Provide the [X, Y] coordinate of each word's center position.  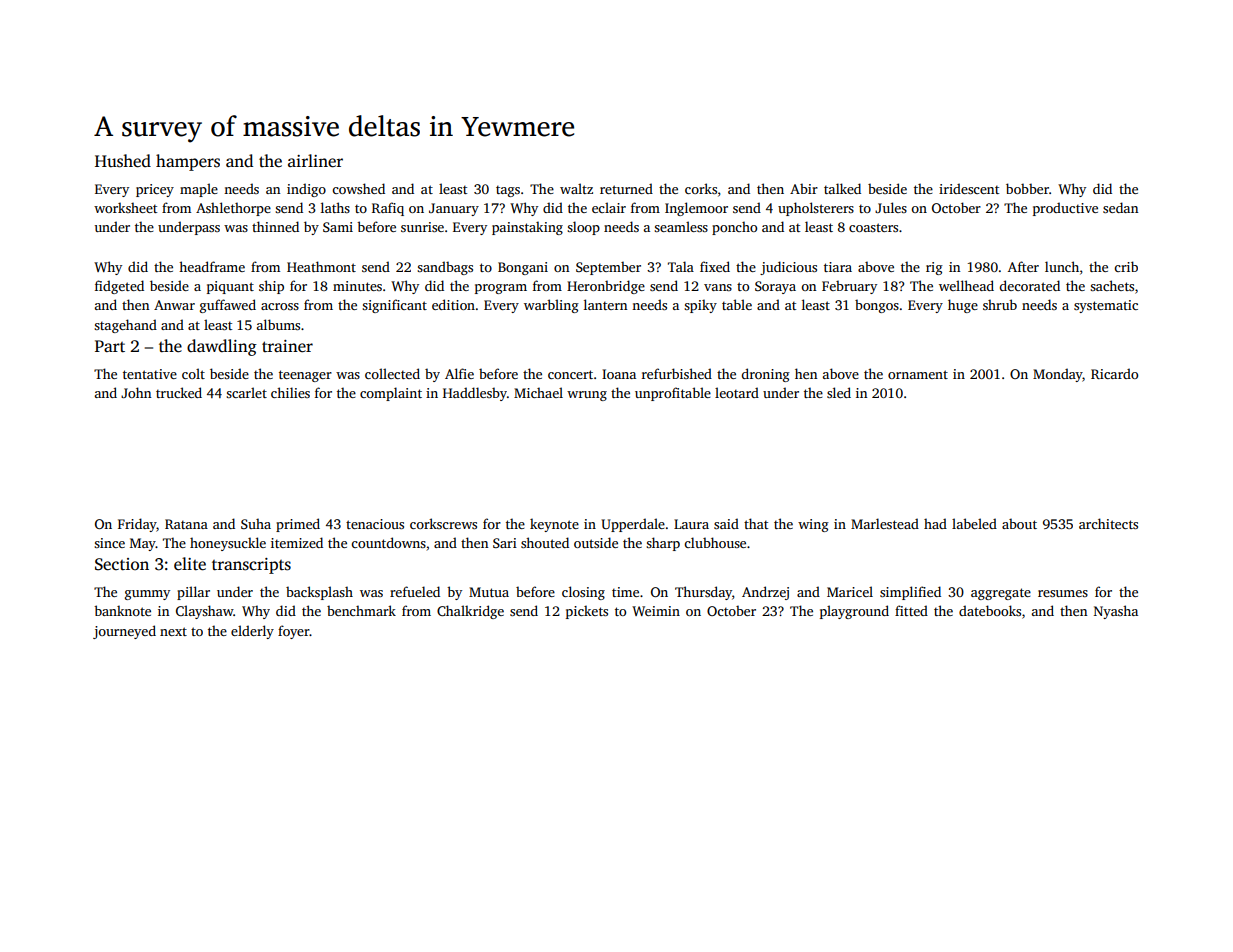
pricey [155, 190]
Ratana [186, 524]
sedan [1120, 207]
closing [583, 593]
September [608, 268]
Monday [1058, 375]
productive [1065, 209]
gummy [147, 595]
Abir [804, 188]
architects [1108, 523]
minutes [357, 286]
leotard [737, 392]
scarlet [246, 392]
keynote [554, 525]
